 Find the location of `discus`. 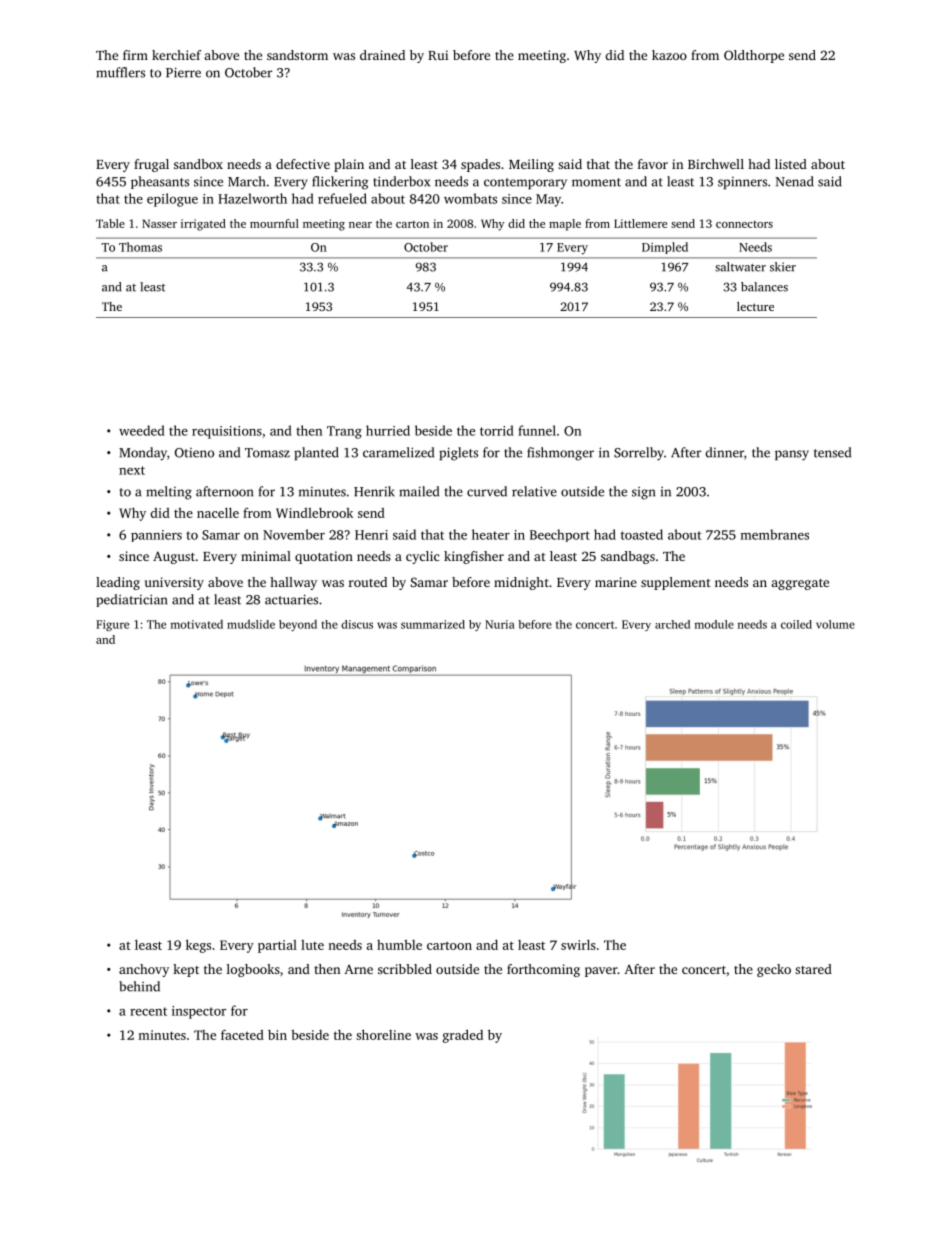

discus is located at coordinates (357, 624).
